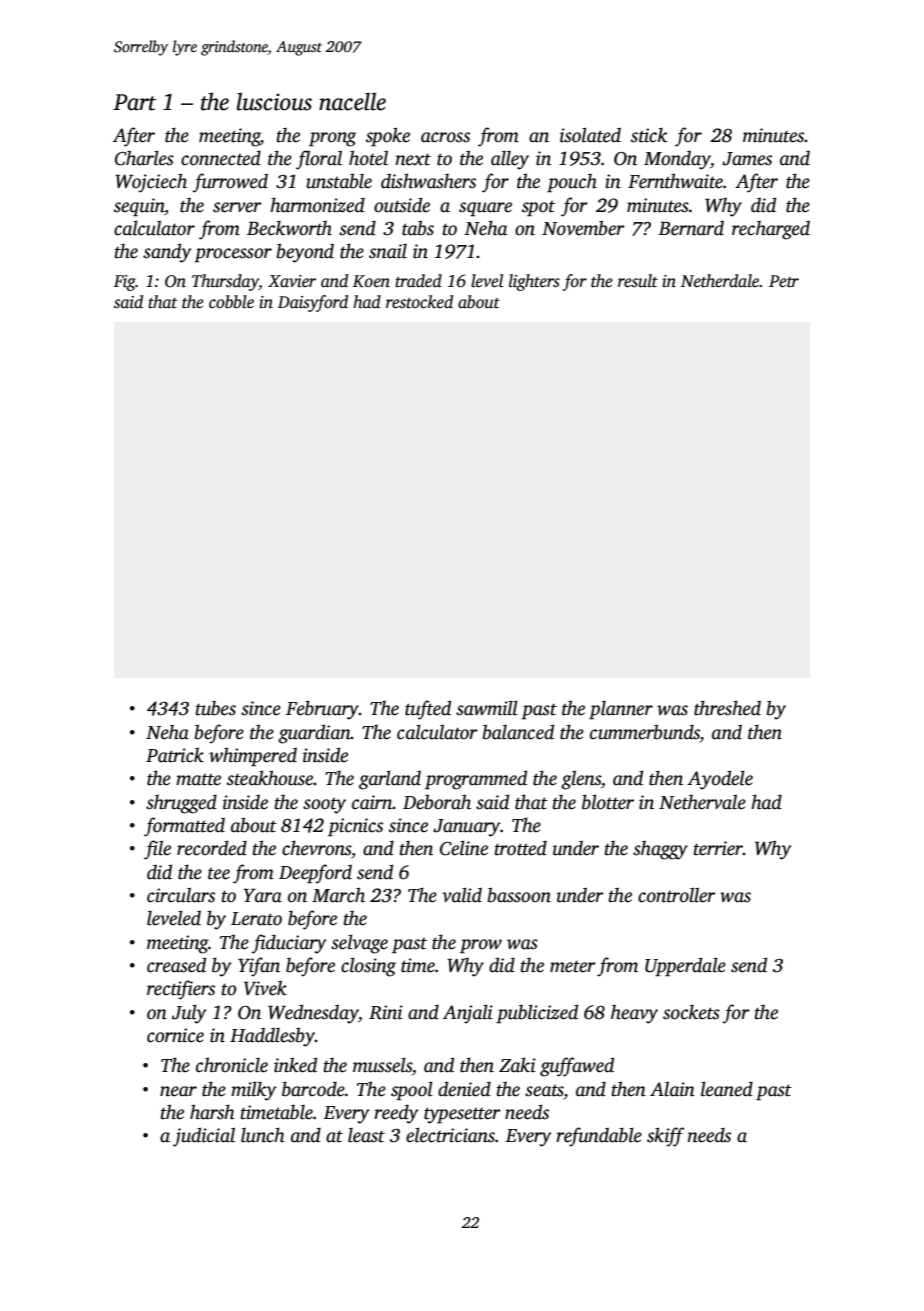 The height and width of the screenshot is (1311, 924). I want to click on file, so click(157, 850).
